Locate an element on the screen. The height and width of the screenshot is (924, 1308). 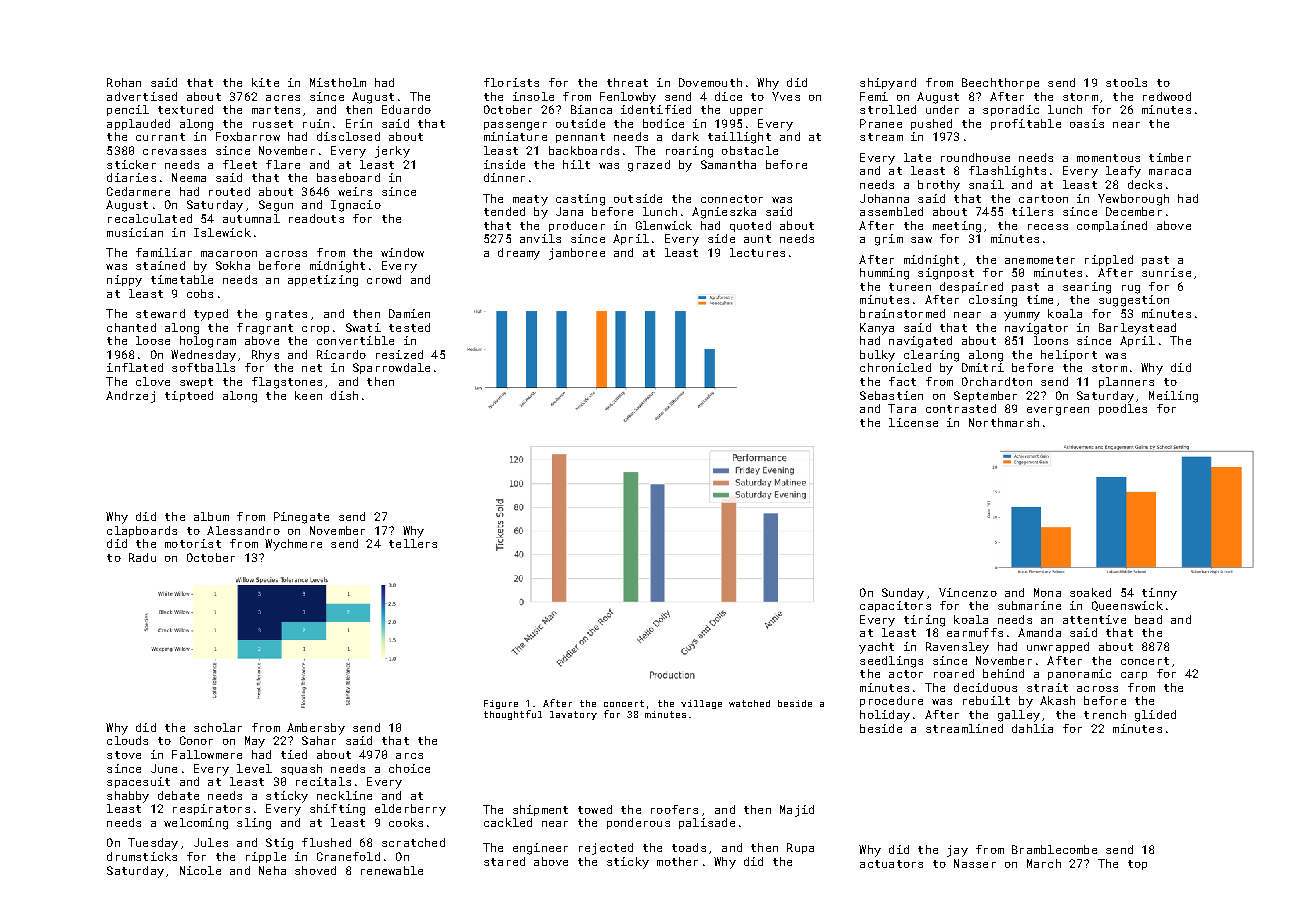
roundhouse is located at coordinates (975, 157).
